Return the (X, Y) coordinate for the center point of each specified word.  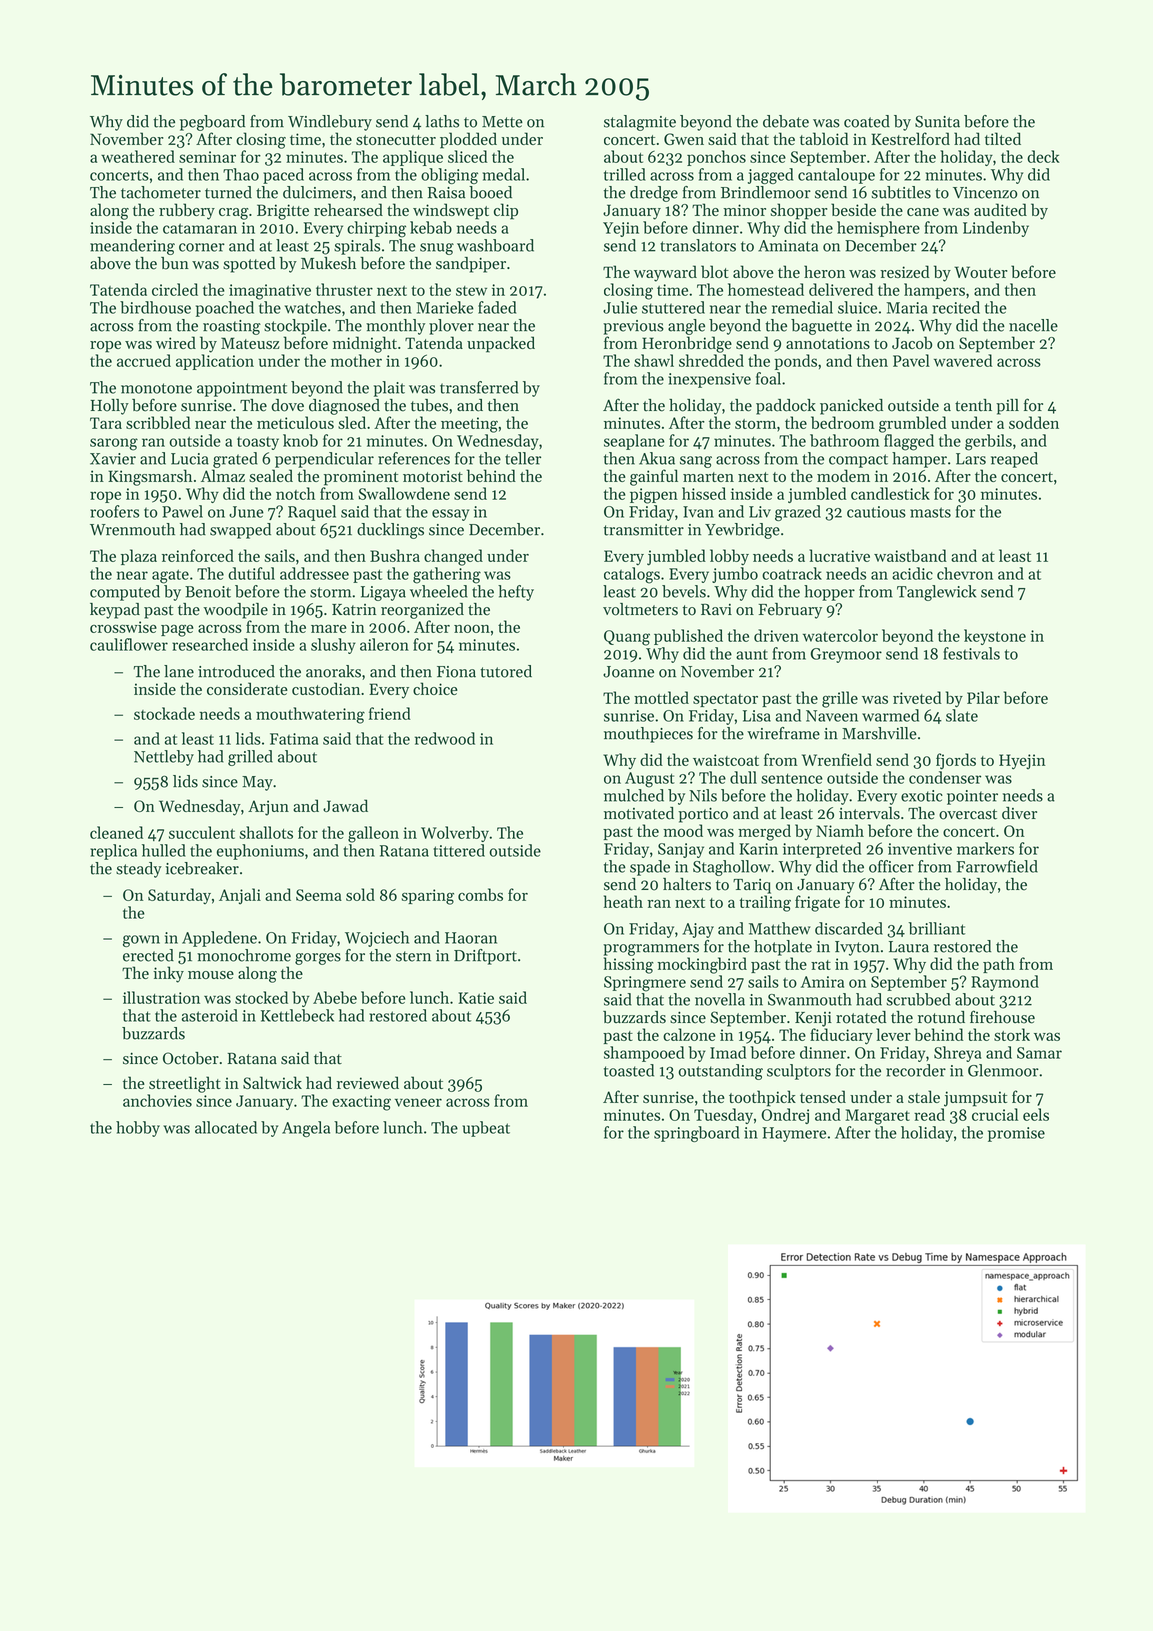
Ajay (698, 930)
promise (1016, 1134)
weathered (138, 156)
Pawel (182, 511)
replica (113, 852)
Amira (822, 982)
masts (930, 512)
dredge (654, 194)
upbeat (486, 1129)
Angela (306, 1129)
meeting (469, 425)
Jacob (912, 342)
